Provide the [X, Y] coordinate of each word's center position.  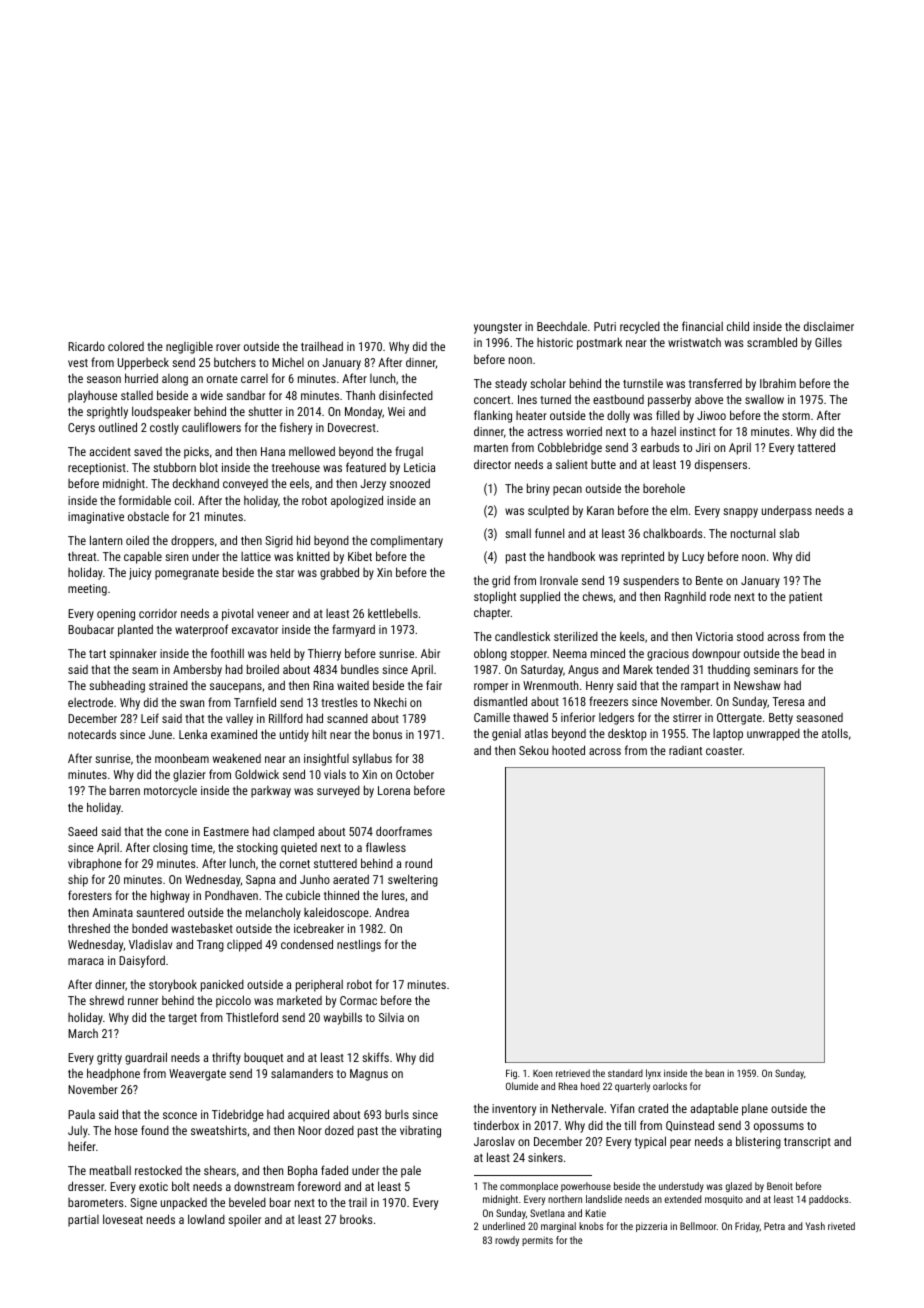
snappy [740, 513]
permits [537, 1241]
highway [170, 896]
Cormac [358, 1000]
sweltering [413, 880]
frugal [409, 452]
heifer [82, 1146]
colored [126, 346]
